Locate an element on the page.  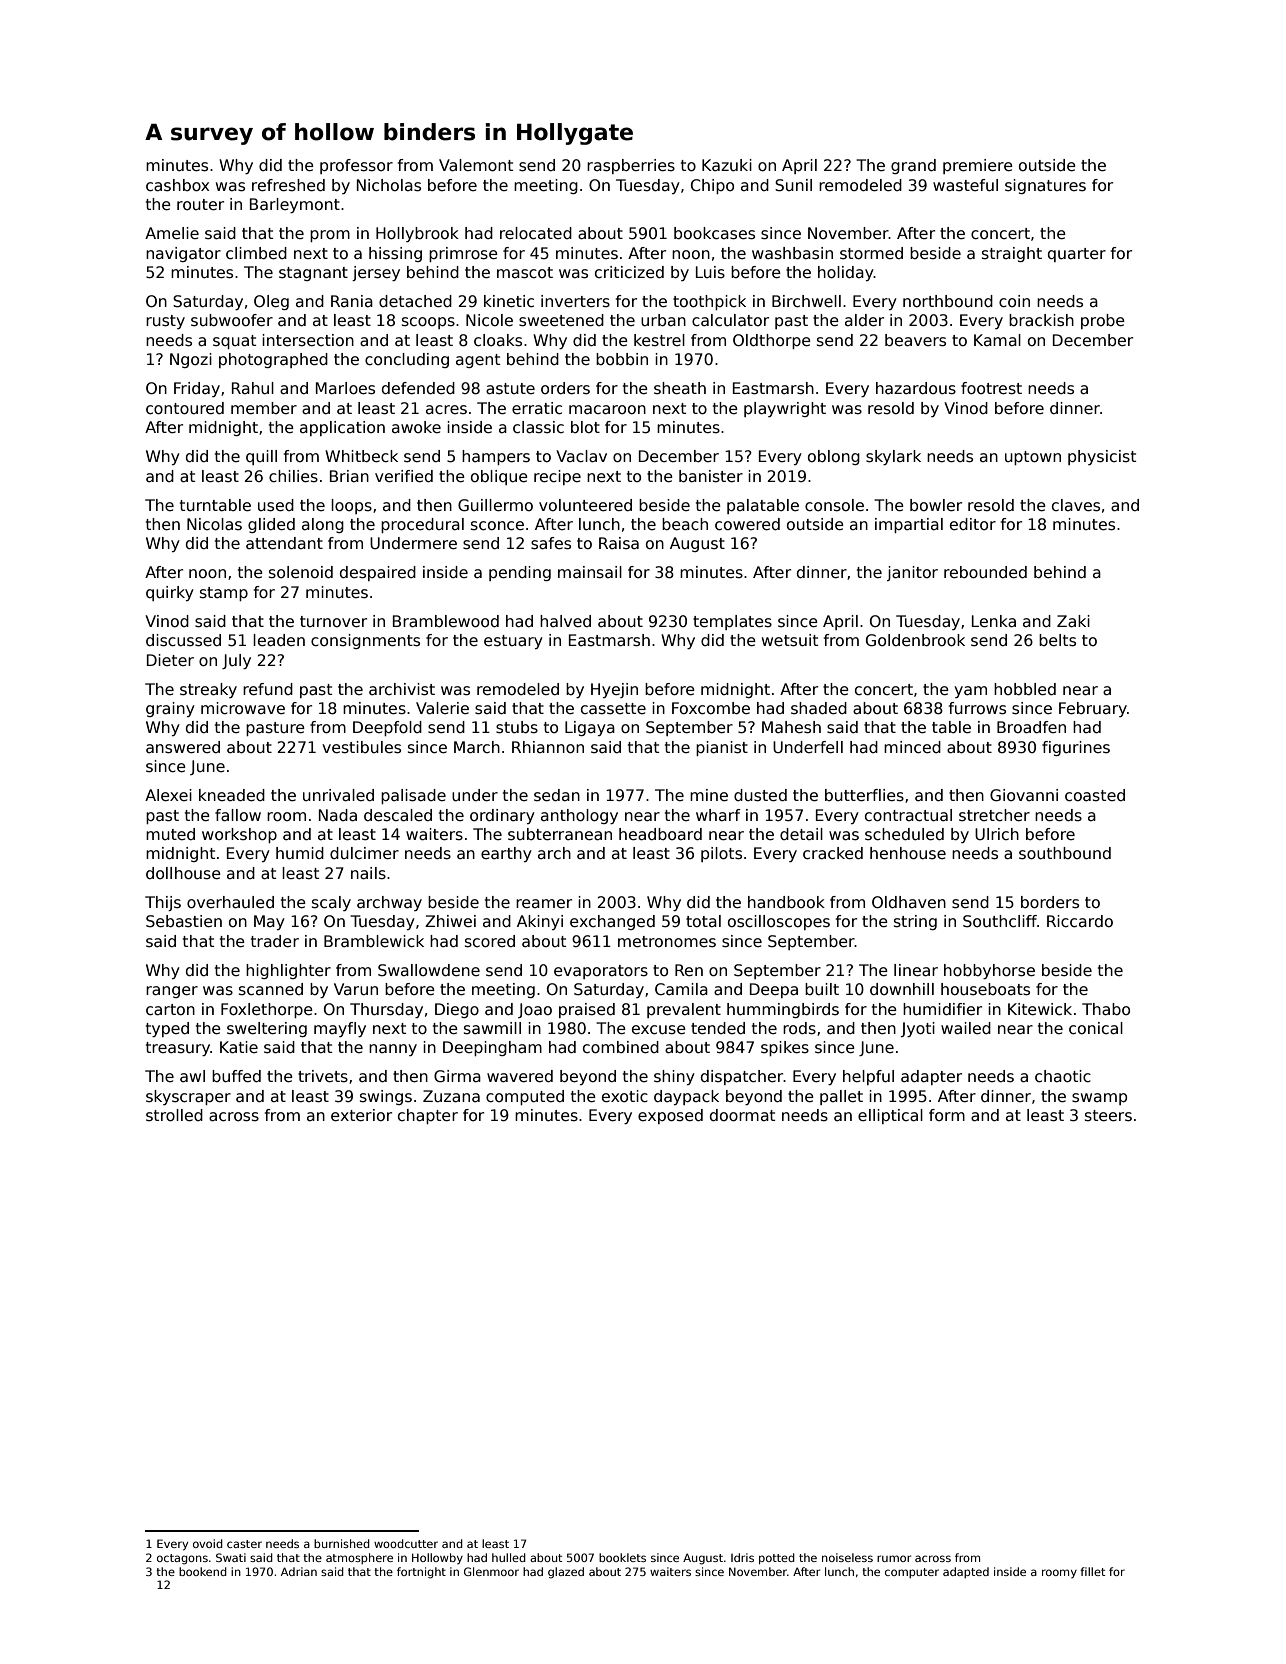
professor is located at coordinates (356, 166).
